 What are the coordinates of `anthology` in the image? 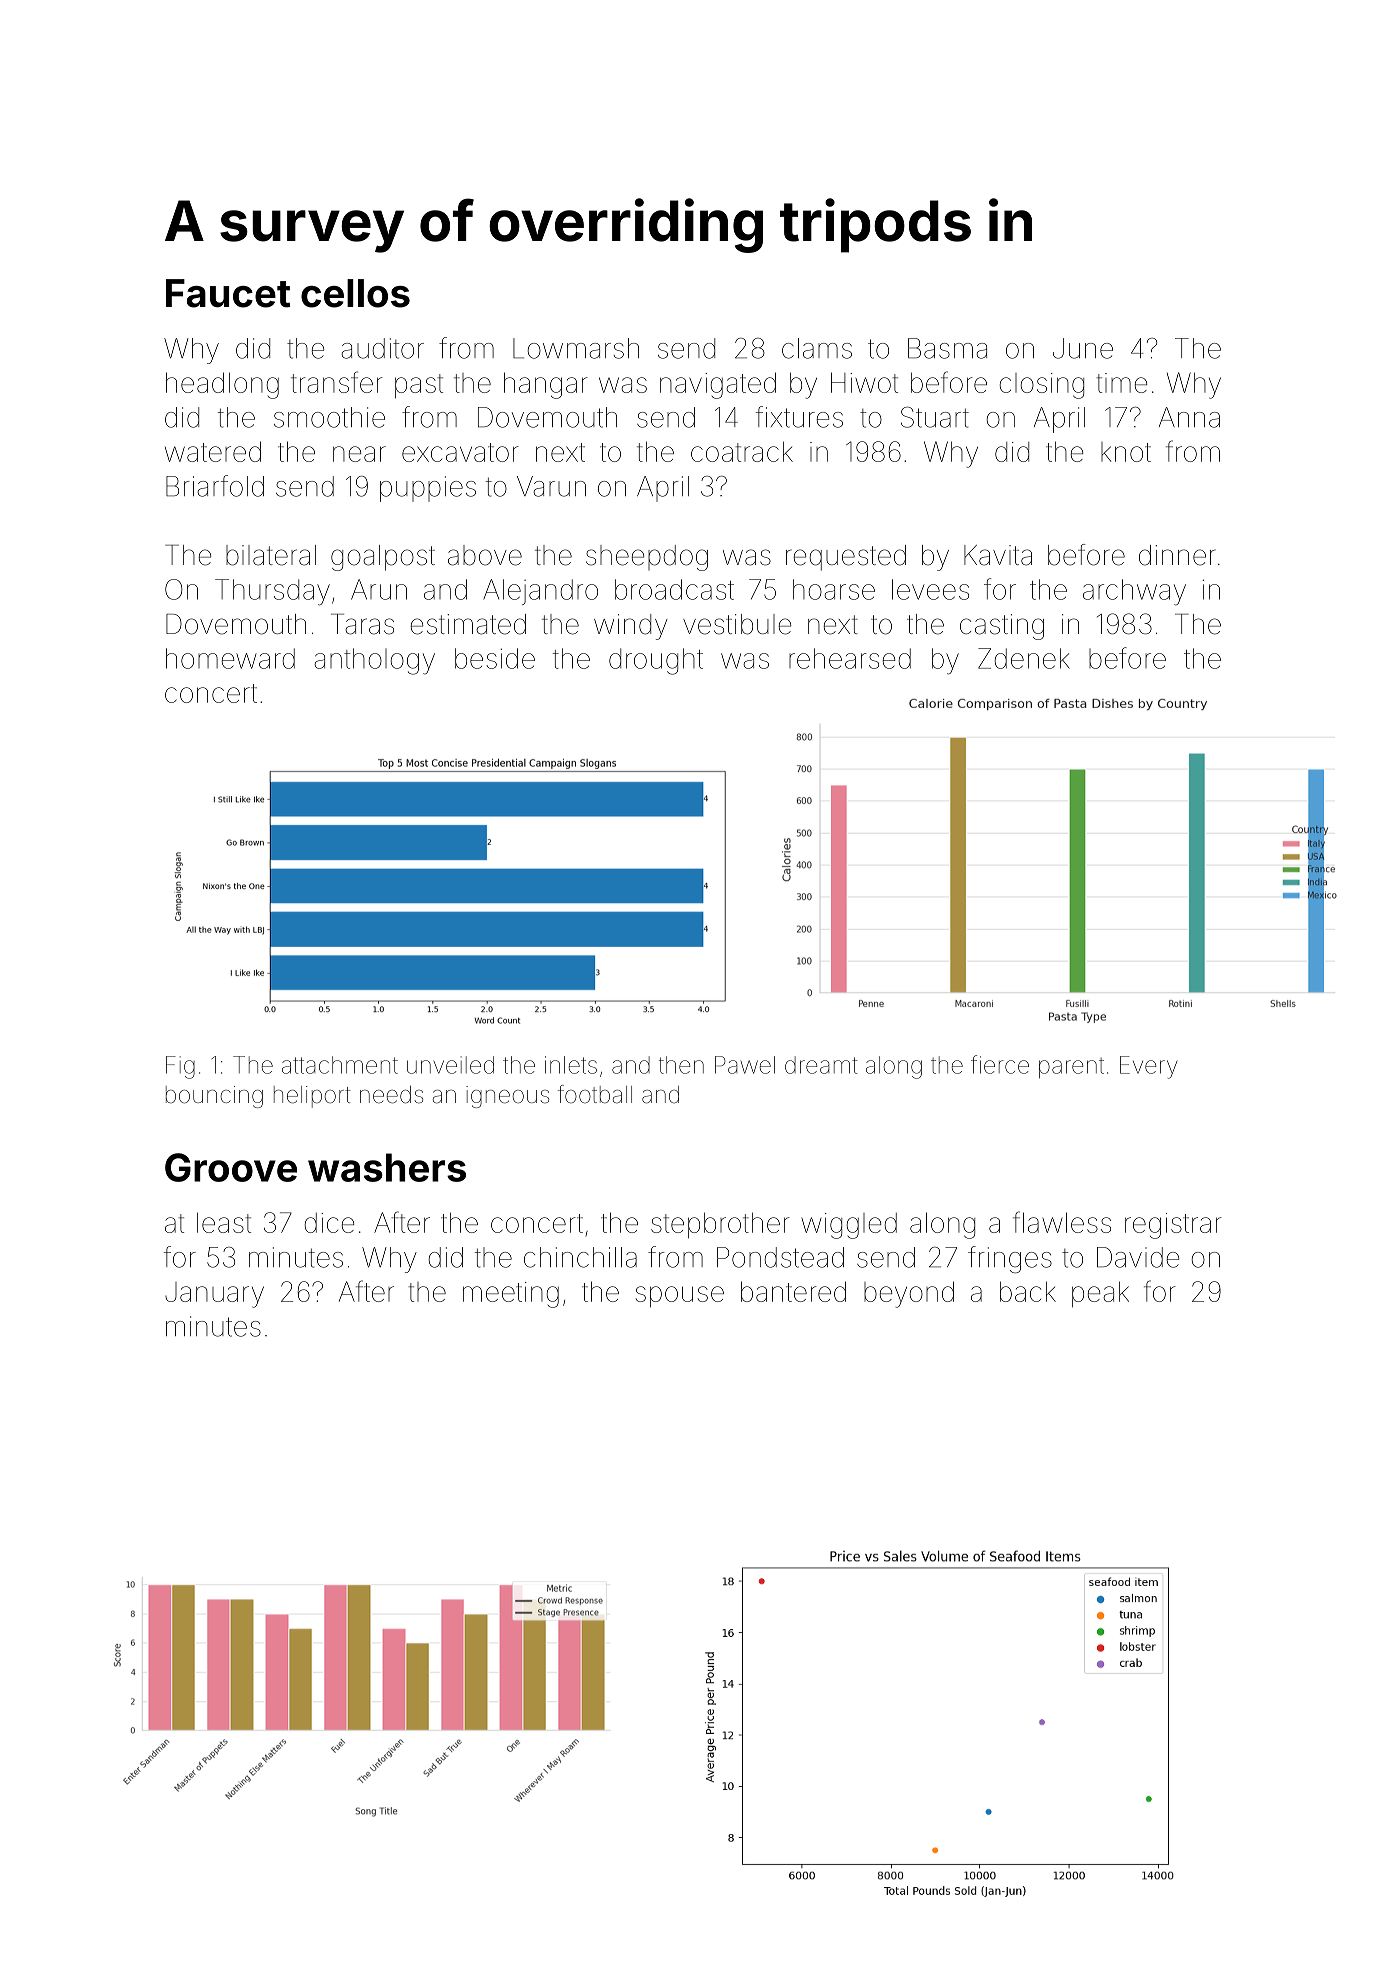 It's located at (374, 661).
